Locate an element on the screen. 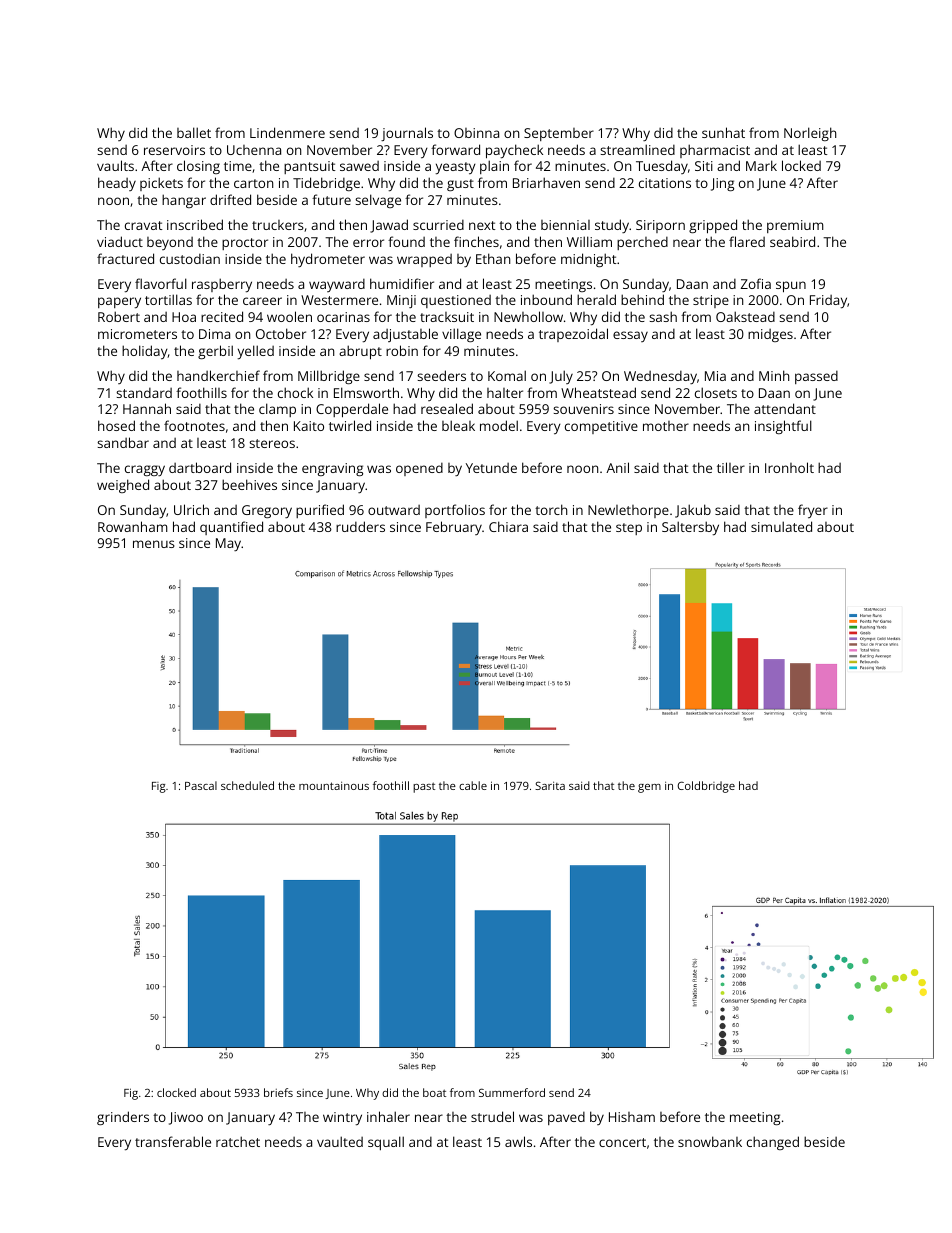  citations is located at coordinates (665, 183).
